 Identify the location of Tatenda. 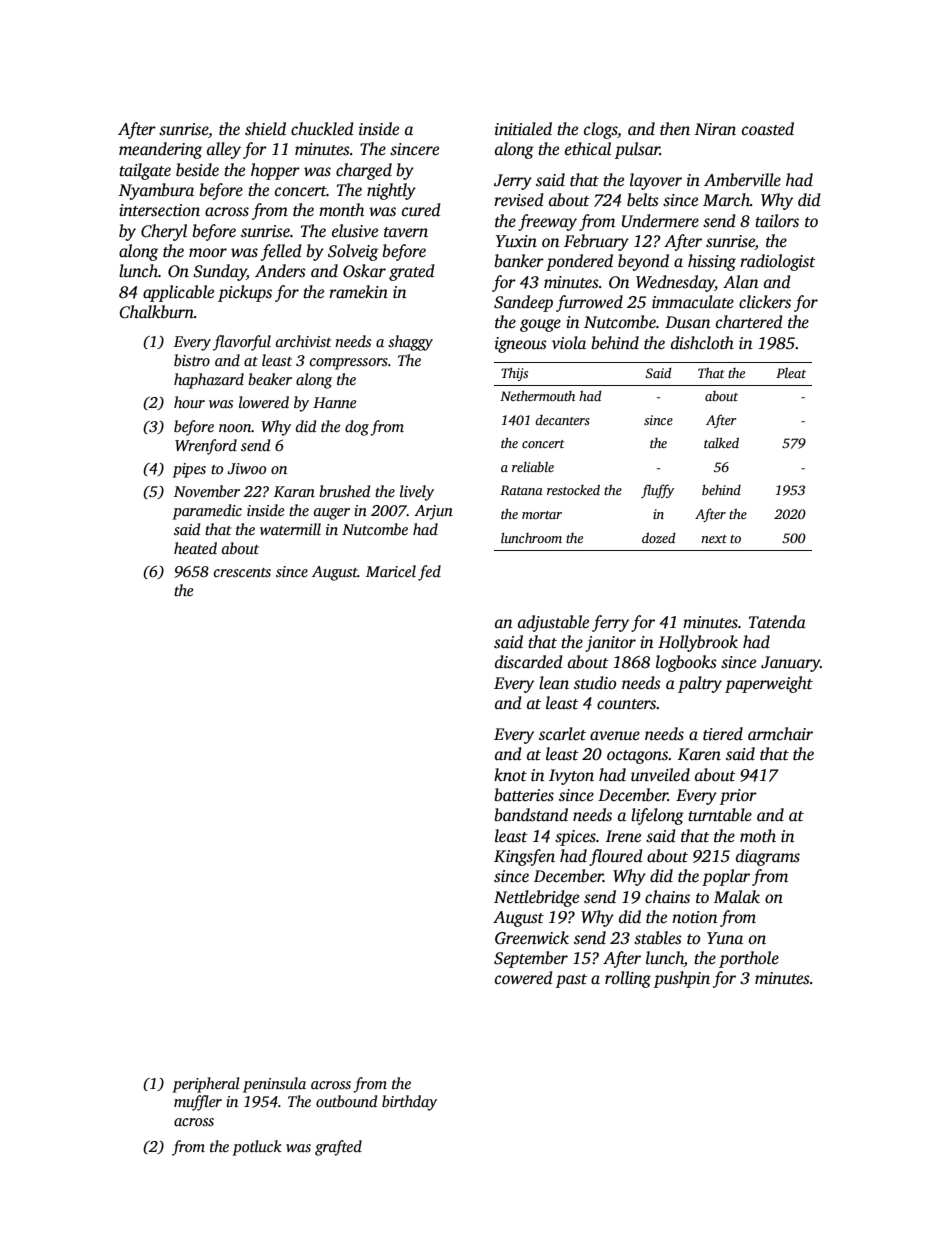
(777, 622).
